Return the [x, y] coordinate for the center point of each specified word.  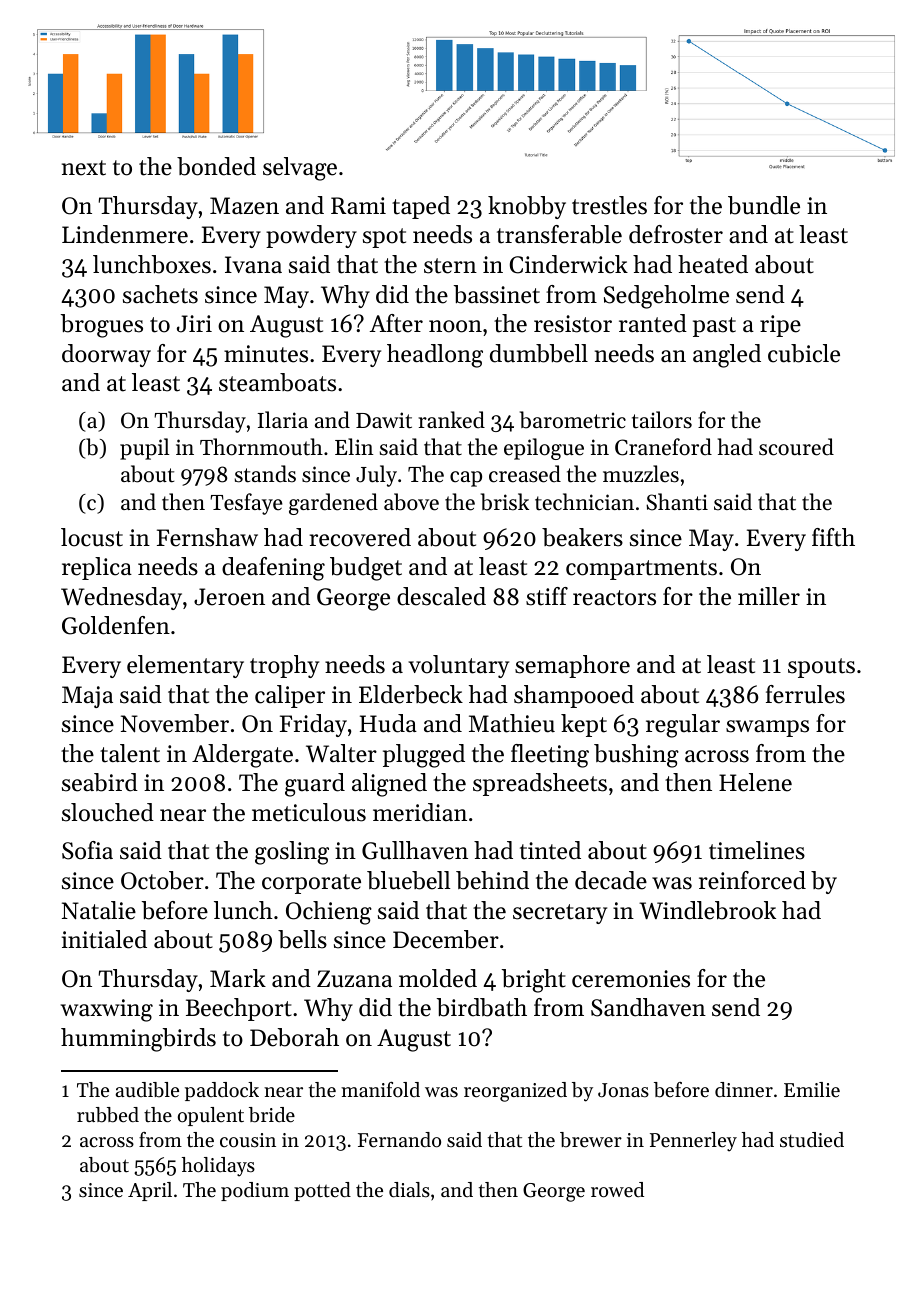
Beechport [239, 1009]
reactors [614, 598]
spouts [821, 668]
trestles [609, 205]
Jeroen [229, 597]
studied [812, 1140]
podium [255, 1191]
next [84, 168]
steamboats [277, 382]
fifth [833, 537]
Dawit [384, 420]
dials [409, 1190]
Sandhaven [648, 1007]
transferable [559, 234]
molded [438, 978]
